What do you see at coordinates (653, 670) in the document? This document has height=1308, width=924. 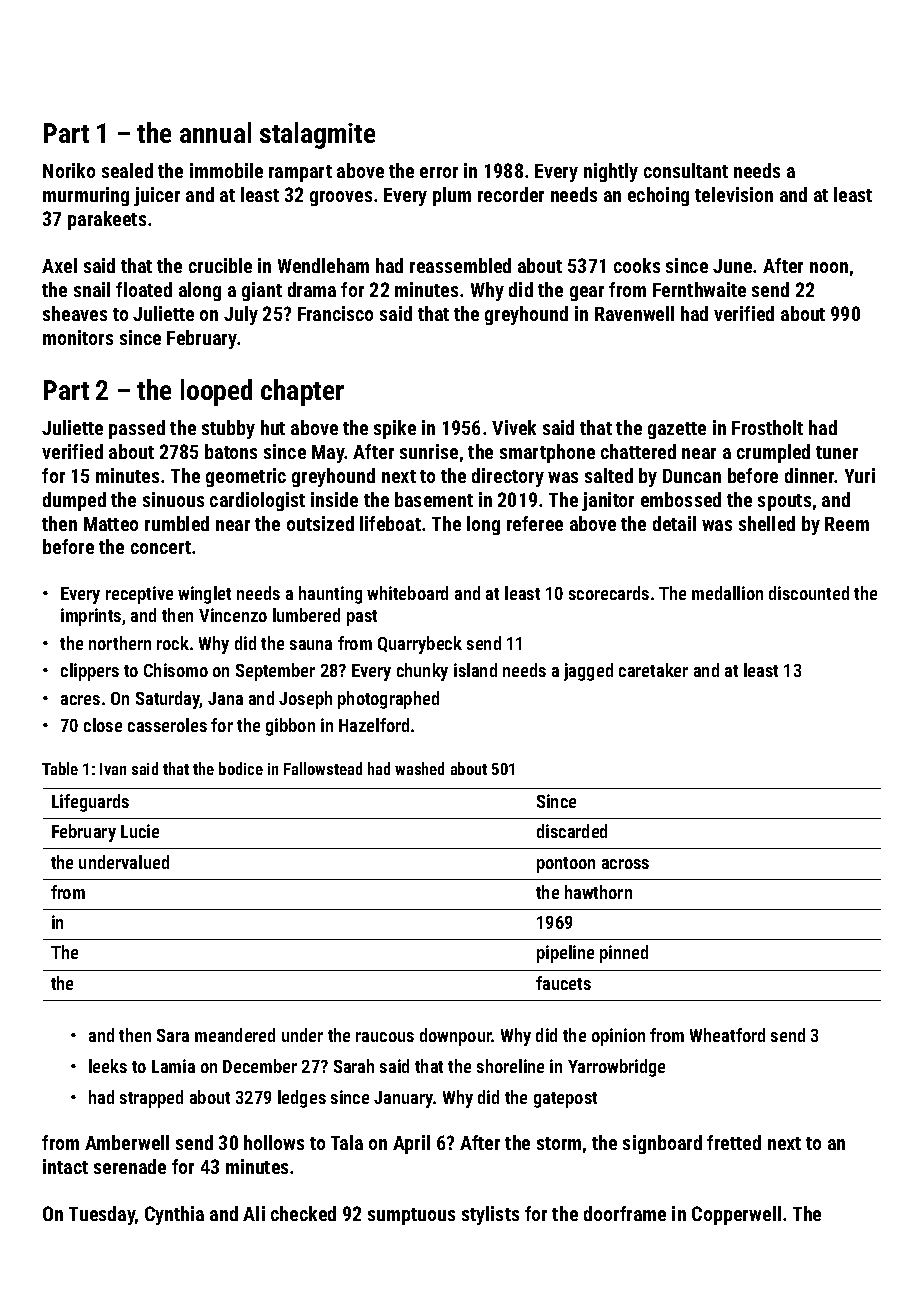 I see `caretaker` at bounding box center [653, 670].
